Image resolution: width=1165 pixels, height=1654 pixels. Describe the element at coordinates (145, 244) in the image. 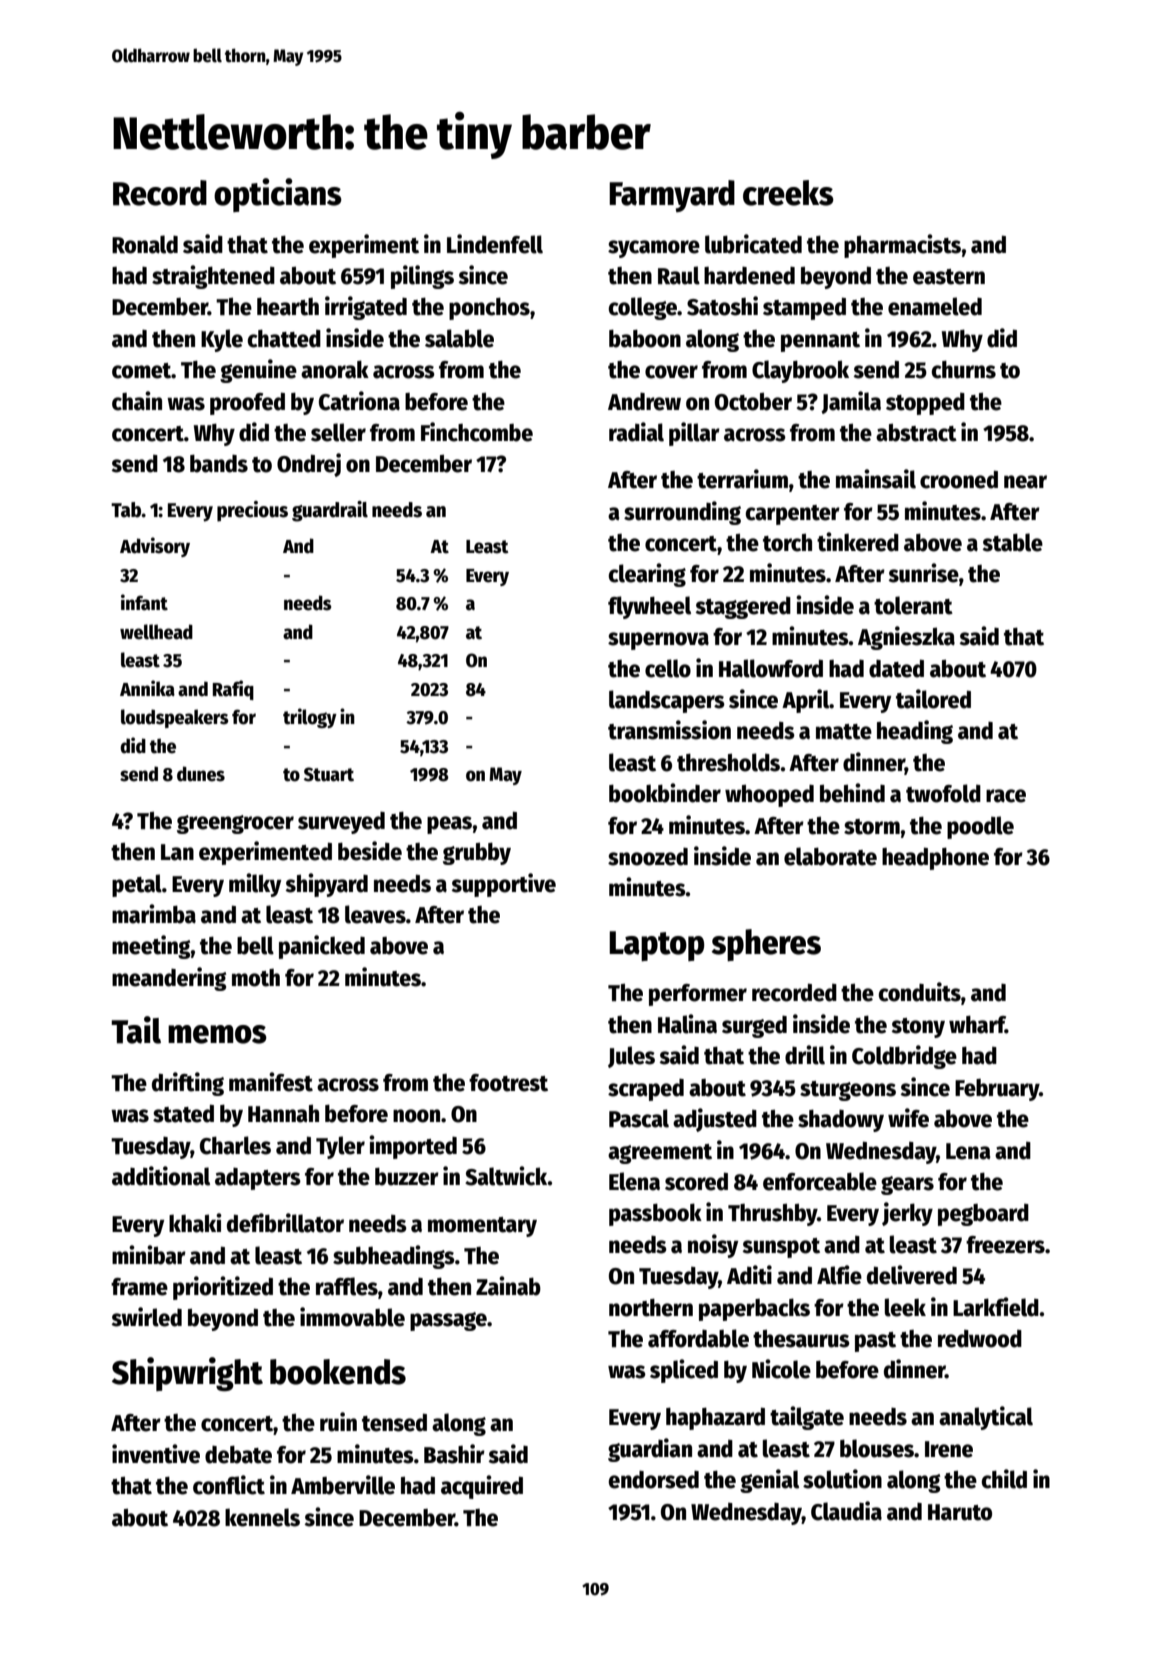

I see `Ronald` at that location.
